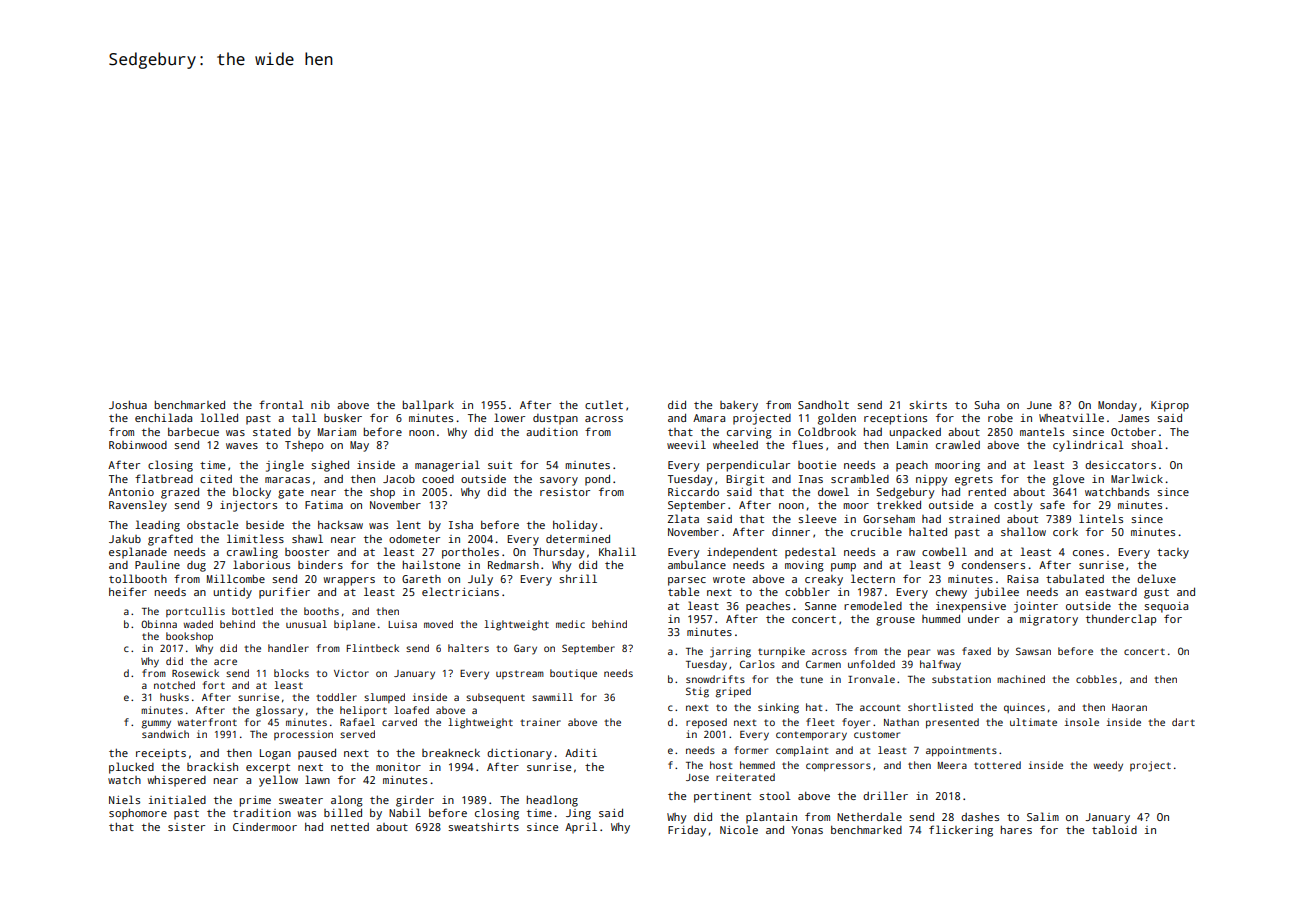 This screenshot has width=1308, height=924. Describe the element at coordinates (320, 405) in the screenshot. I see `nib` at that location.
